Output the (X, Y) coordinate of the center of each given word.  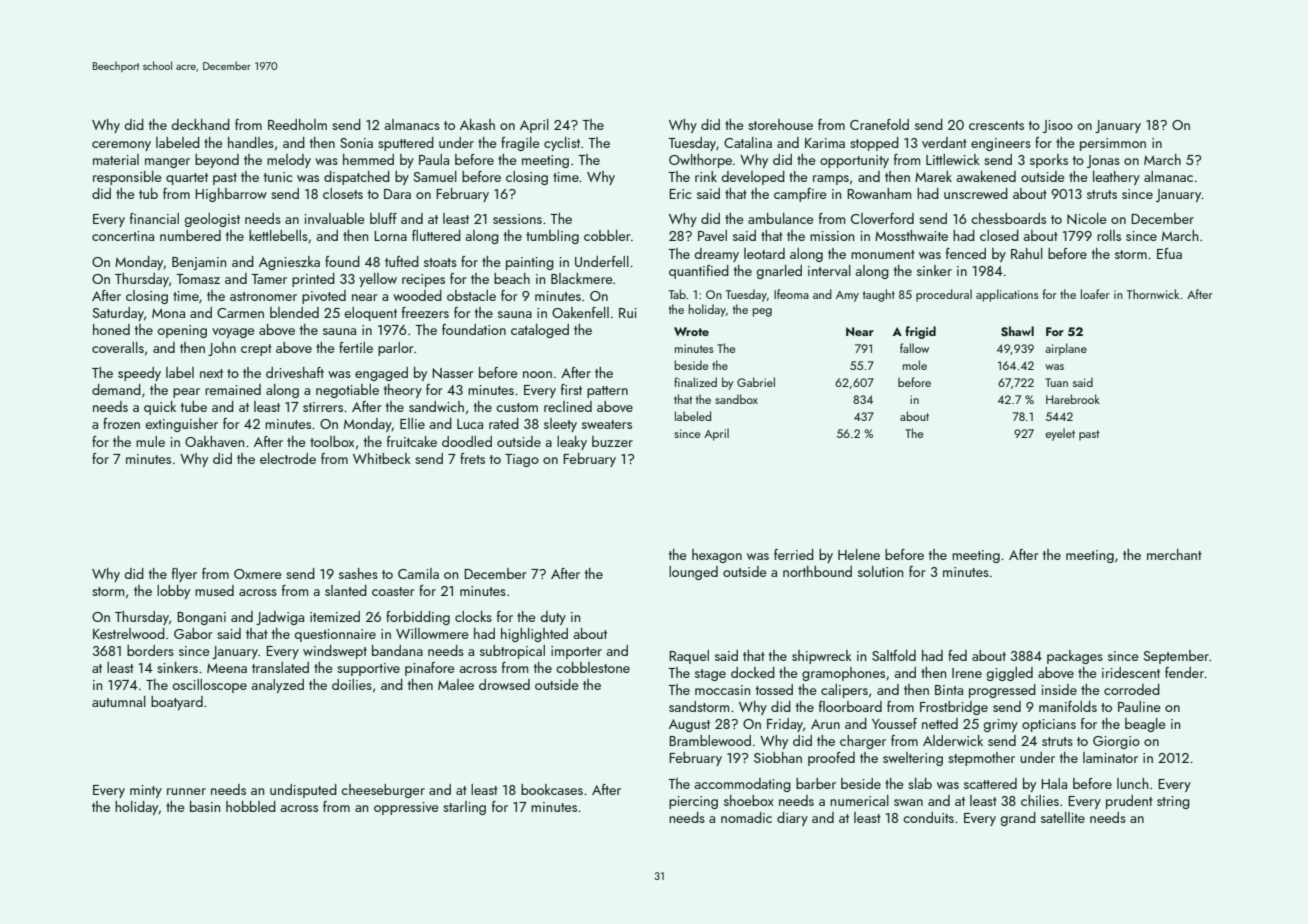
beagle (1145, 725)
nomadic (746, 817)
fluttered (436, 235)
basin (205, 806)
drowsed (504, 684)
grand (1018, 819)
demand (116, 389)
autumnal (119, 701)
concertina (123, 236)
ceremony (121, 146)
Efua (1169, 253)
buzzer (612, 441)
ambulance (781, 218)
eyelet (1060, 434)
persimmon (1113, 144)
